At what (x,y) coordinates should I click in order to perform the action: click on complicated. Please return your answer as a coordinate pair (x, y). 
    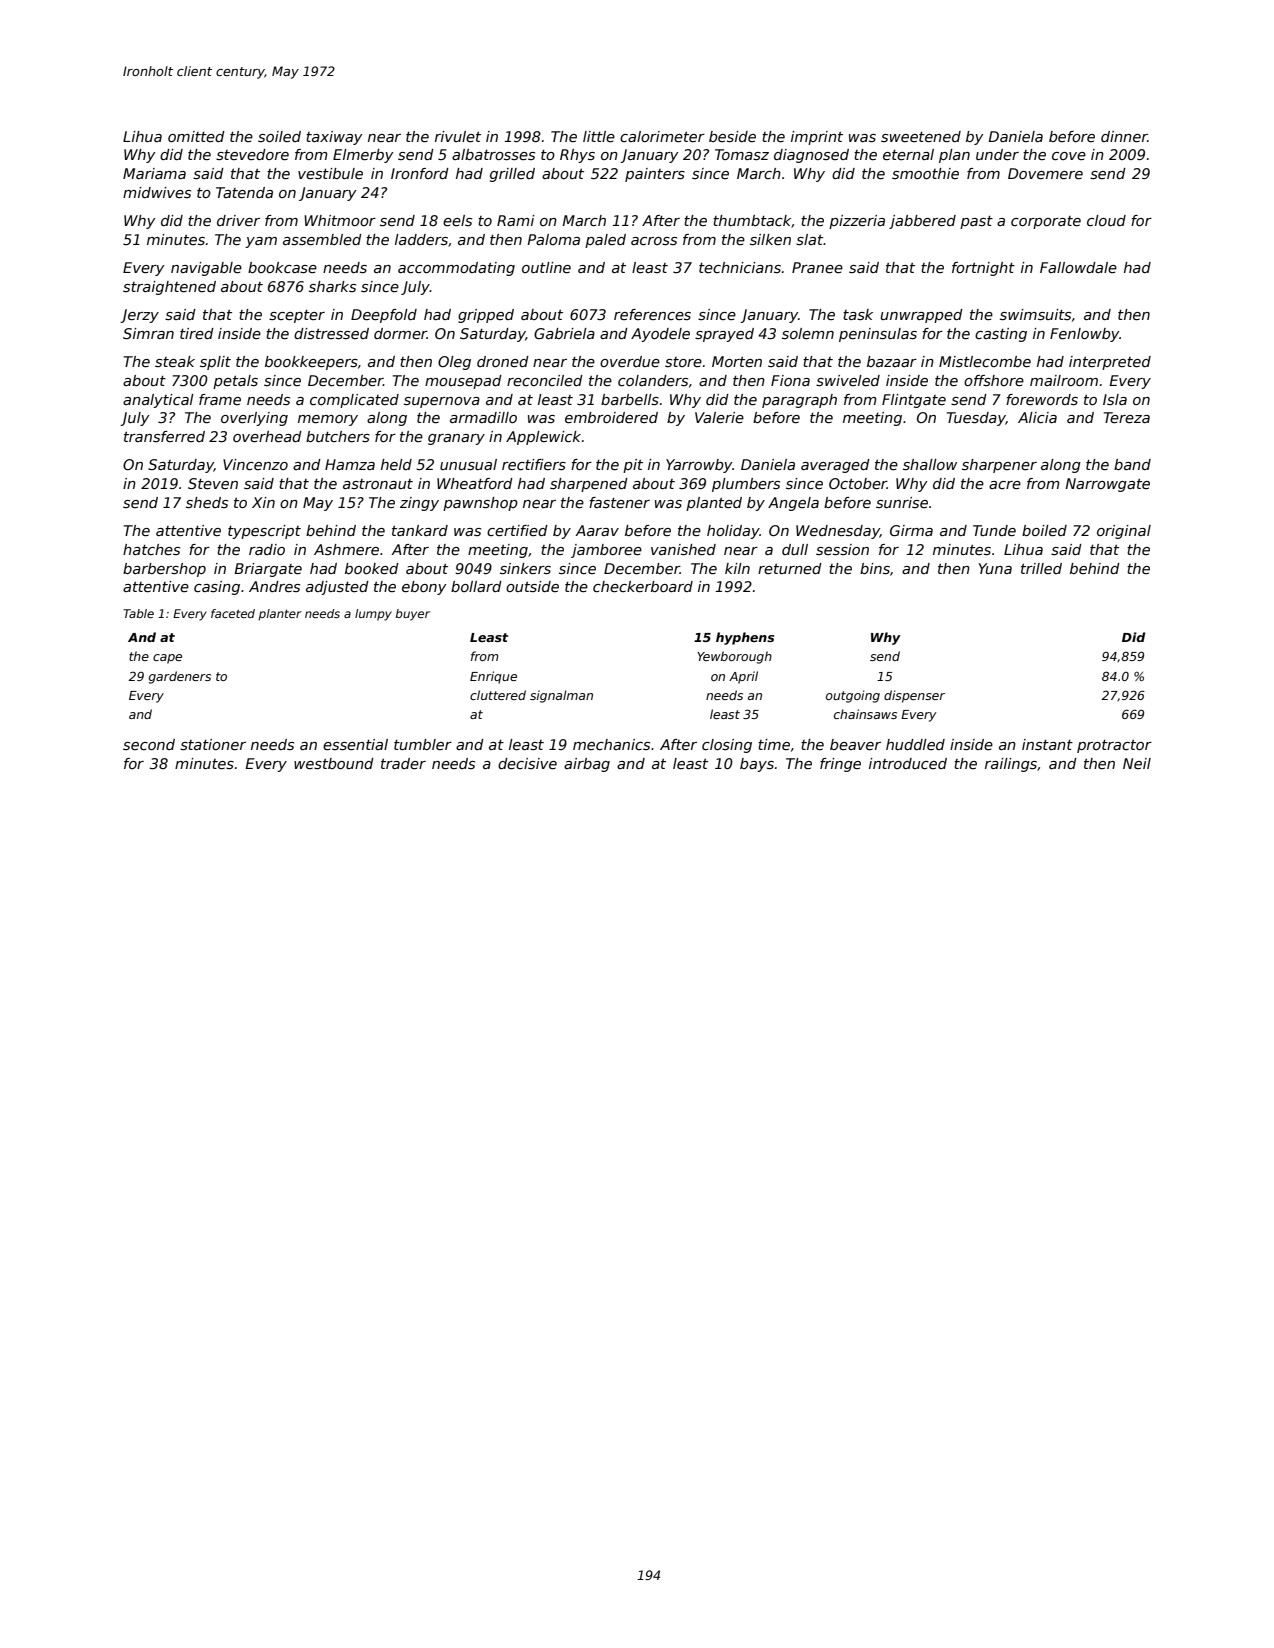
    Looking at the image, I should click on (354, 401).
